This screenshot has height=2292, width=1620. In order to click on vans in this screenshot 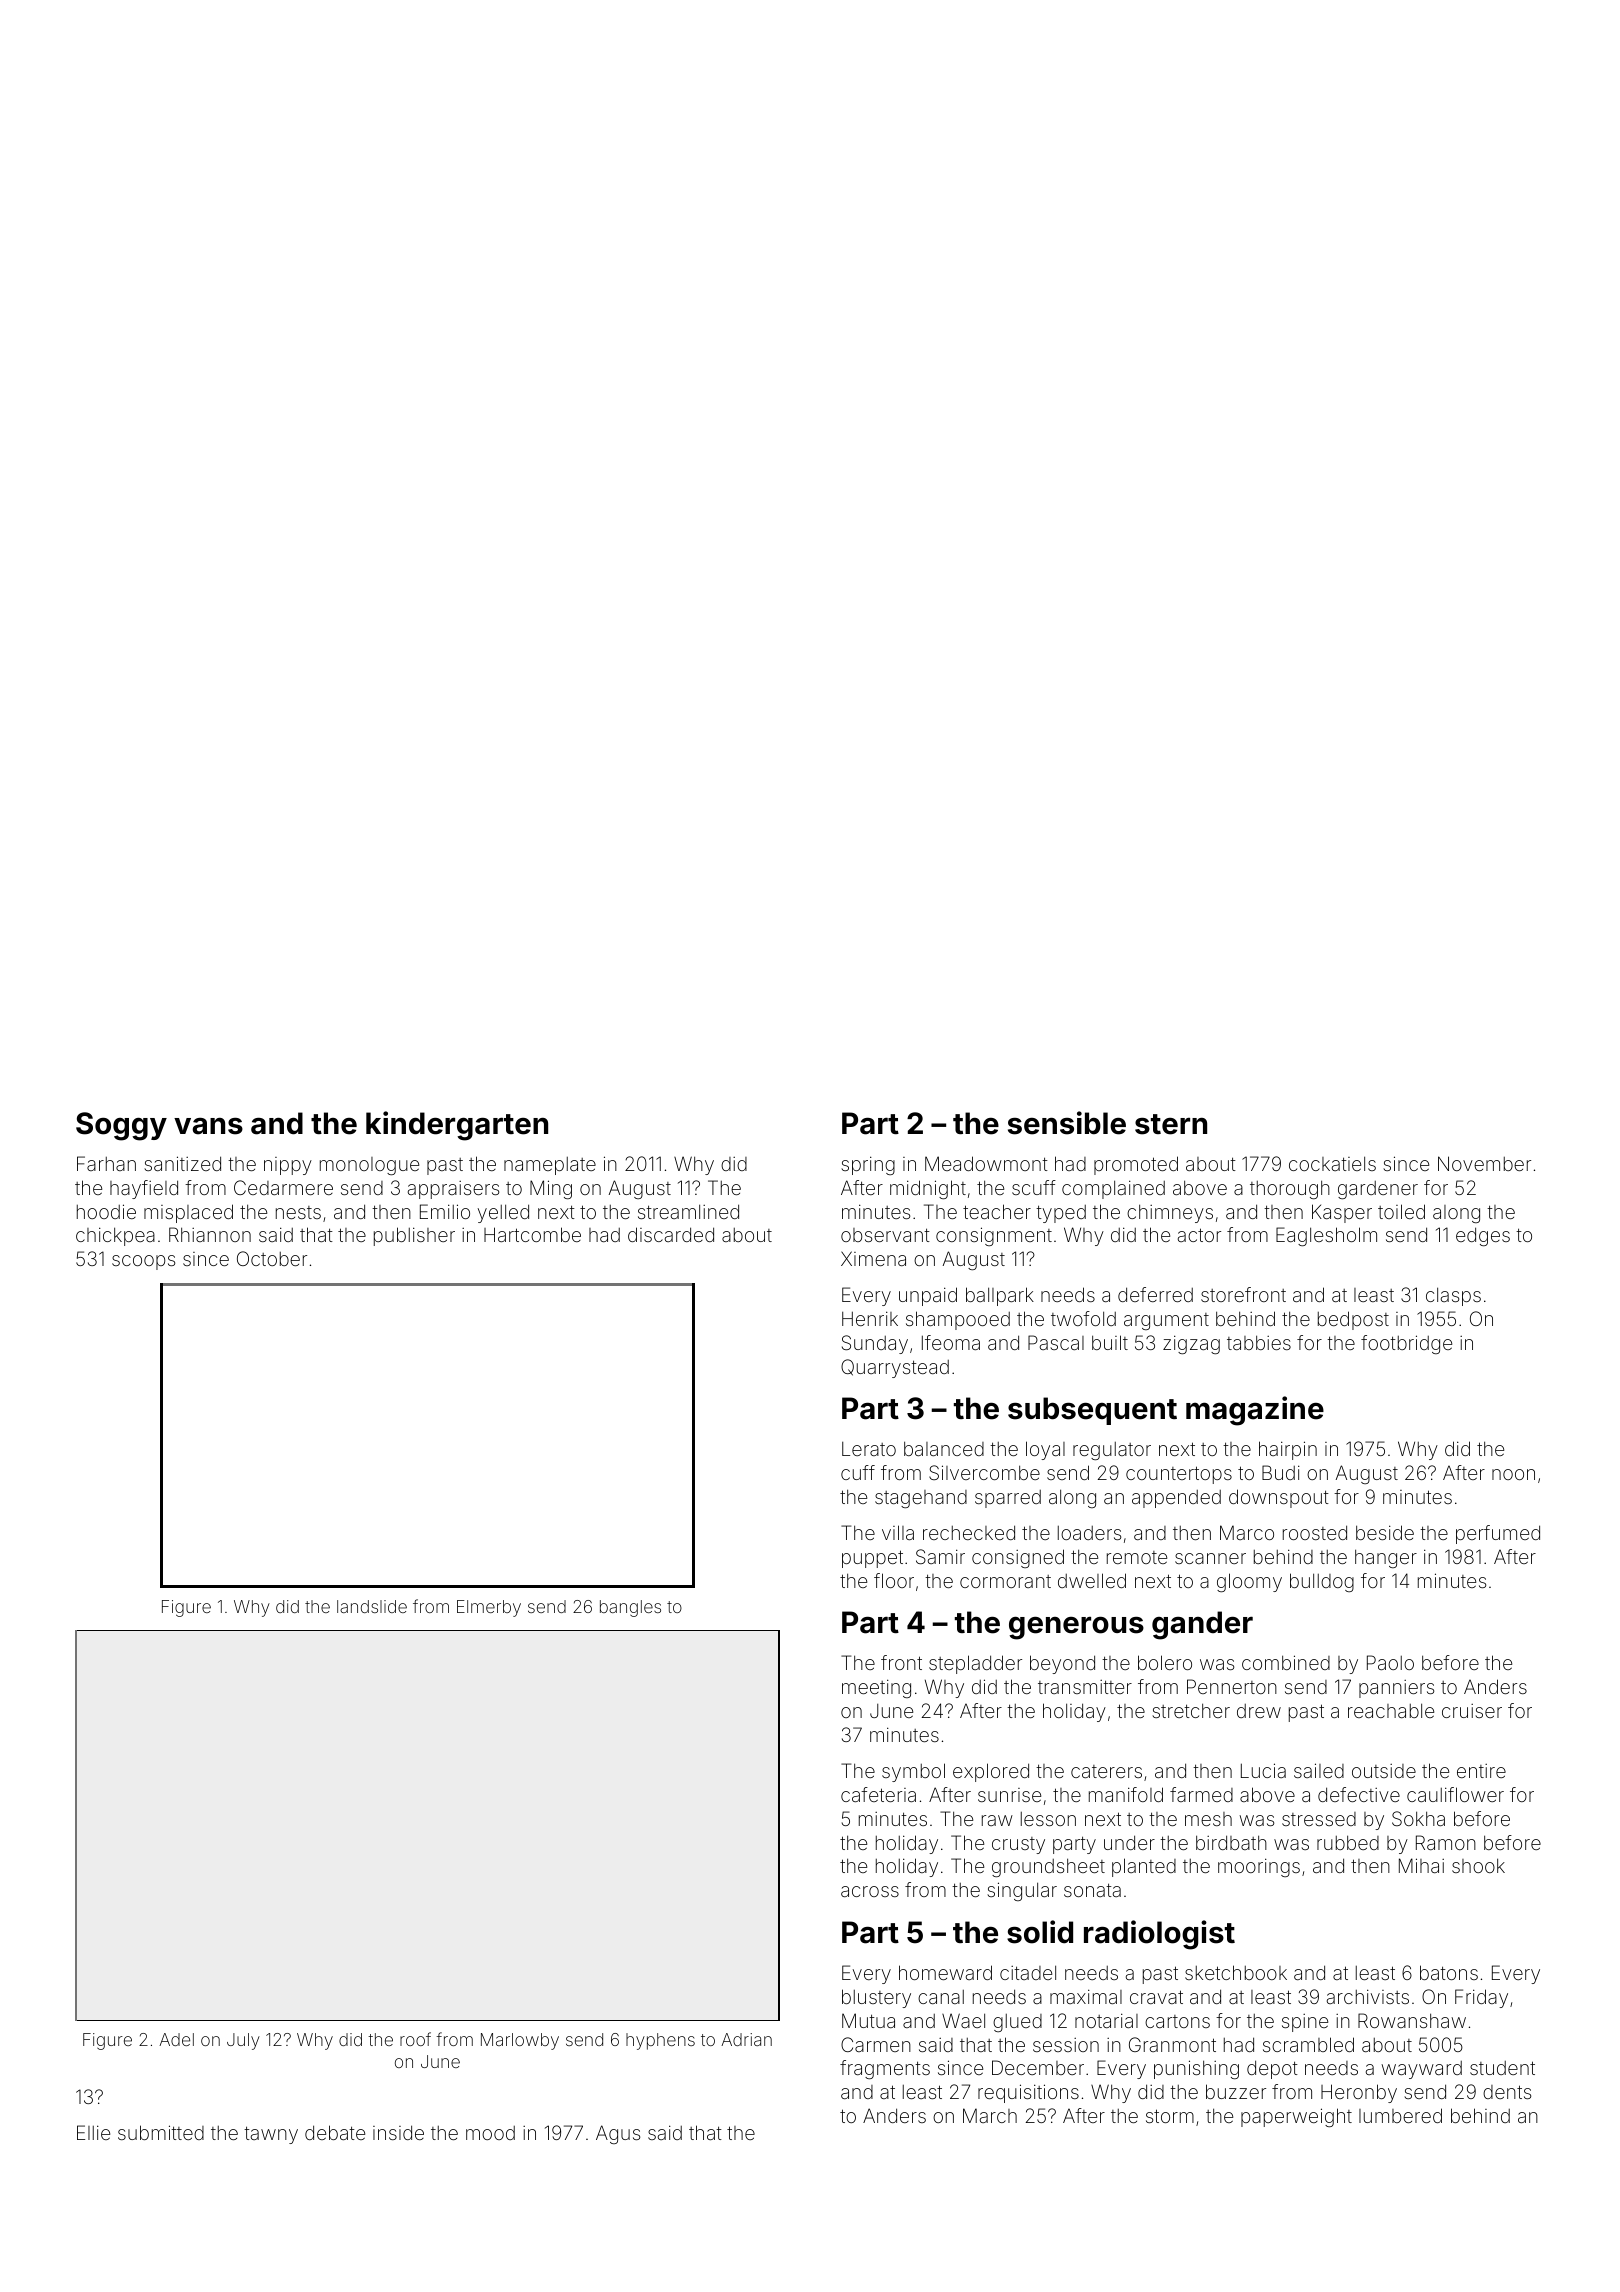, I will do `click(208, 1126)`.
